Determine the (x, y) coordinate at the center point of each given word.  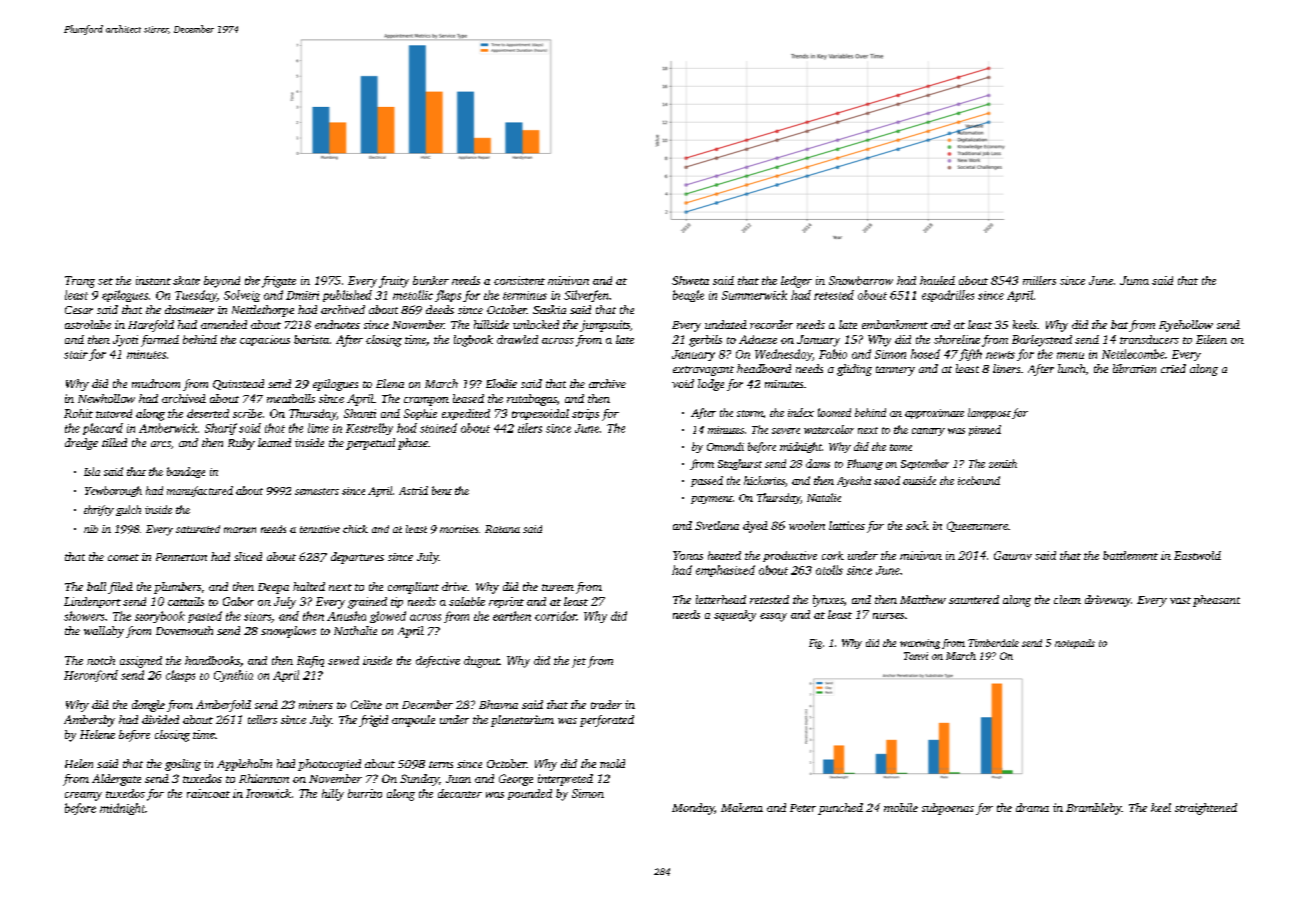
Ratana (502, 529)
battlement (1130, 555)
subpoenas (948, 809)
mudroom (156, 383)
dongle (148, 706)
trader (606, 704)
